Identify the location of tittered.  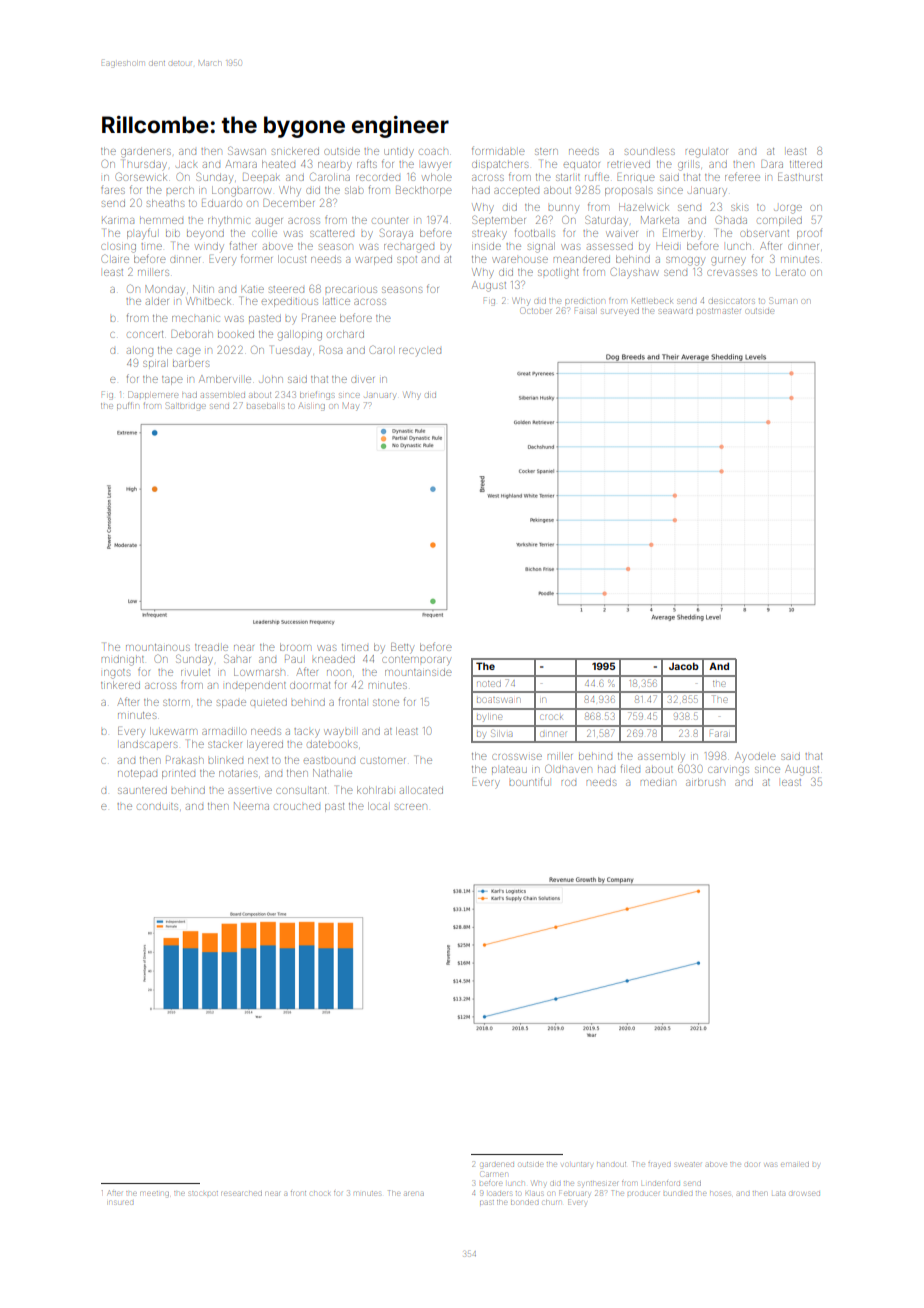
(806, 164).
